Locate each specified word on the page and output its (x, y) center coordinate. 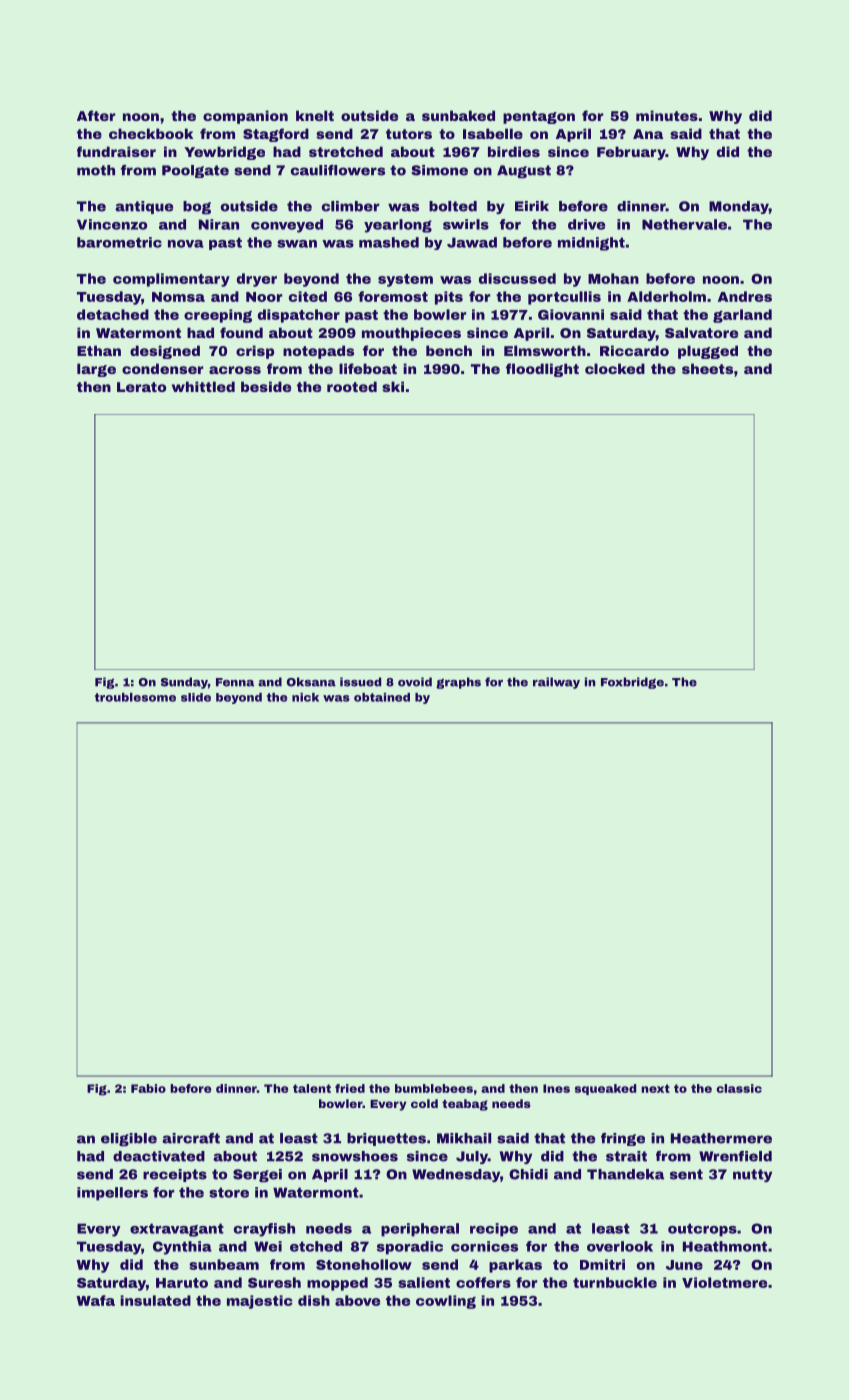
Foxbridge (632, 683)
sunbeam (224, 1264)
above (357, 1300)
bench (449, 350)
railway (556, 683)
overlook (620, 1246)
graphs (458, 683)
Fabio (148, 1088)
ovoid (415, 682)
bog (197, 207)
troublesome (135, 697)
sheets (707, 368)
